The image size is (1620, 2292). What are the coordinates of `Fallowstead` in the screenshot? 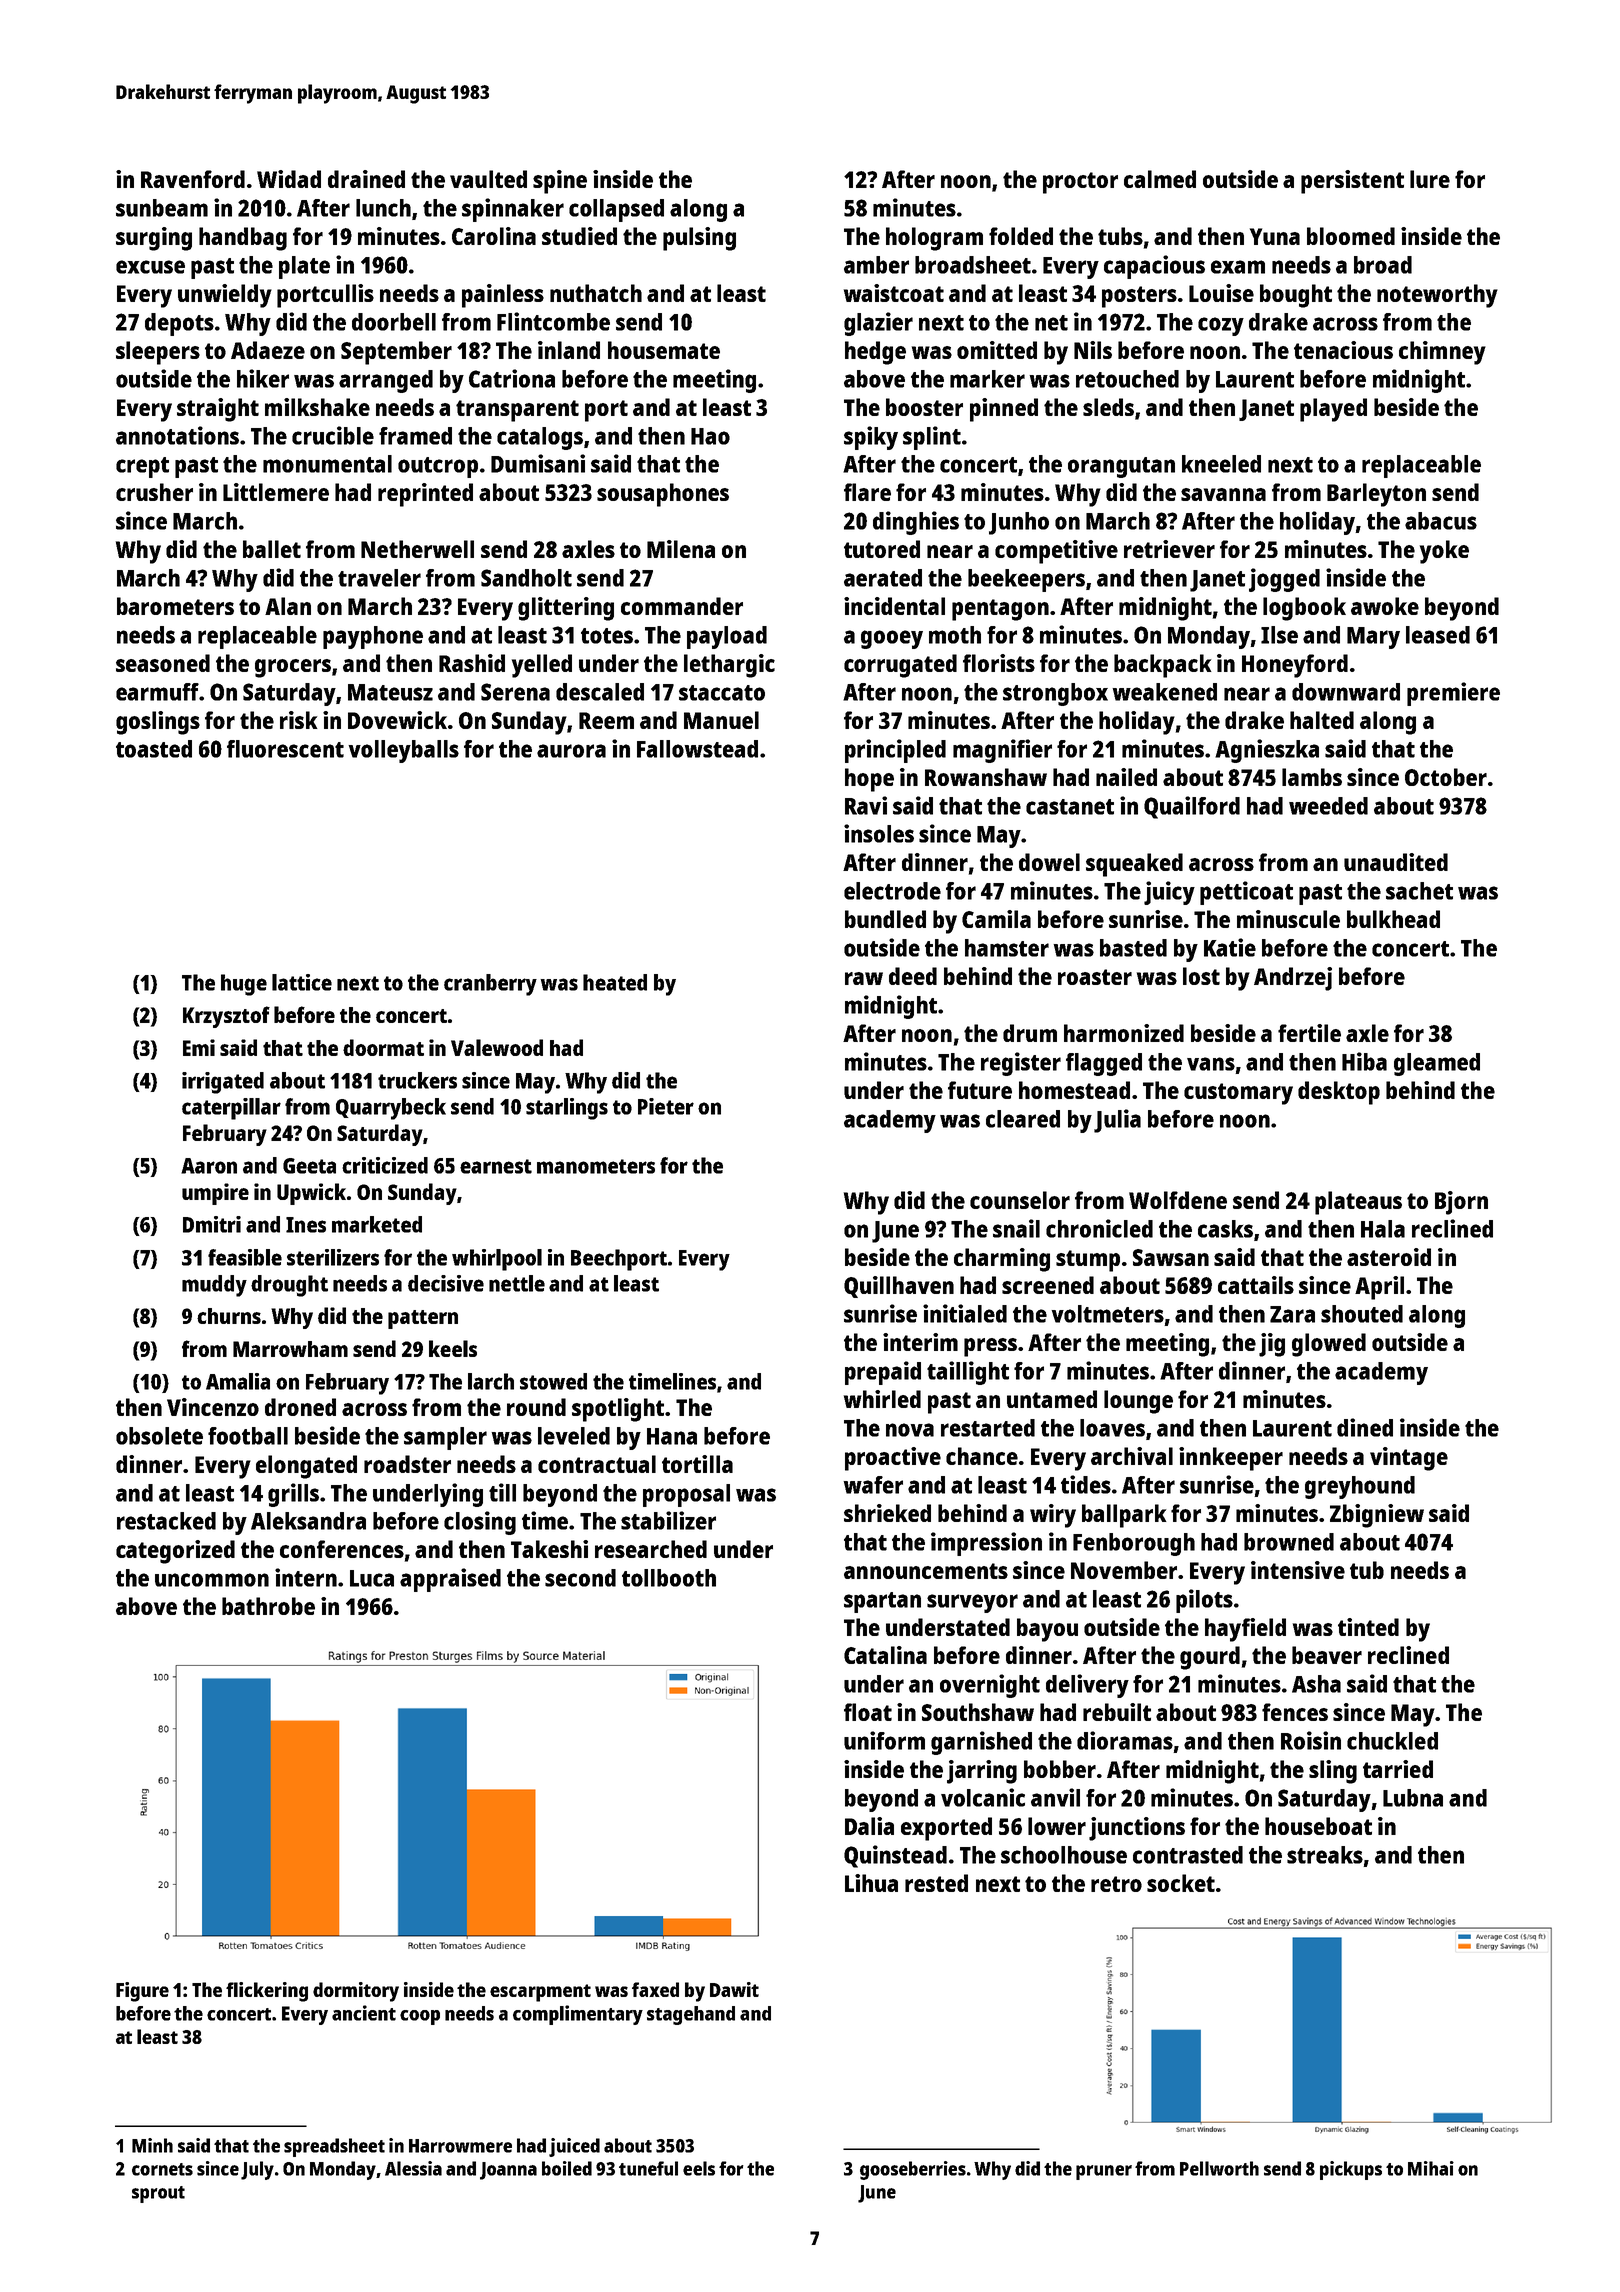 It's located at (697, 749).
